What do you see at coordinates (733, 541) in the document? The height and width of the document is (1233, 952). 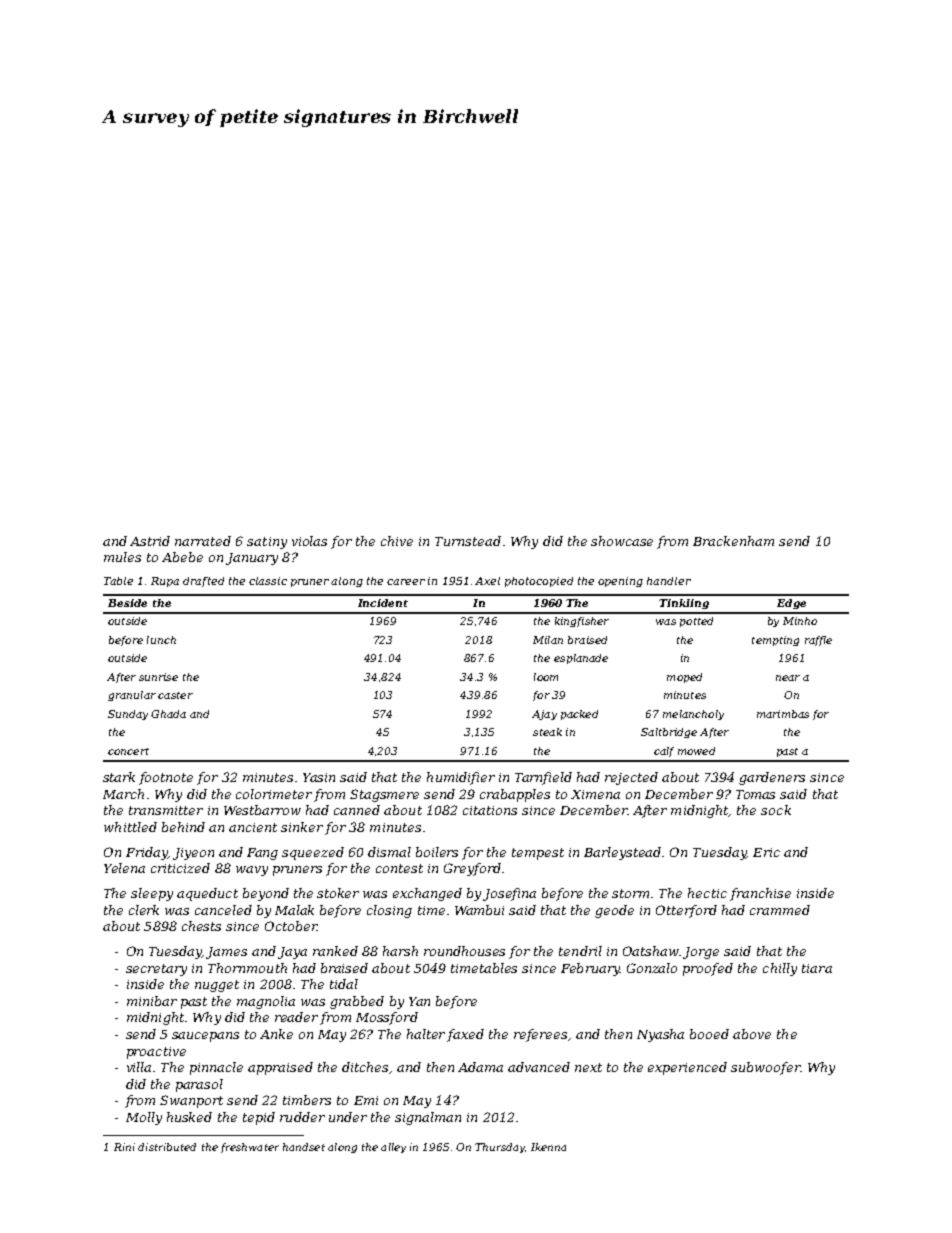 I see `Brackenham` at bounding box center [733, 541].
